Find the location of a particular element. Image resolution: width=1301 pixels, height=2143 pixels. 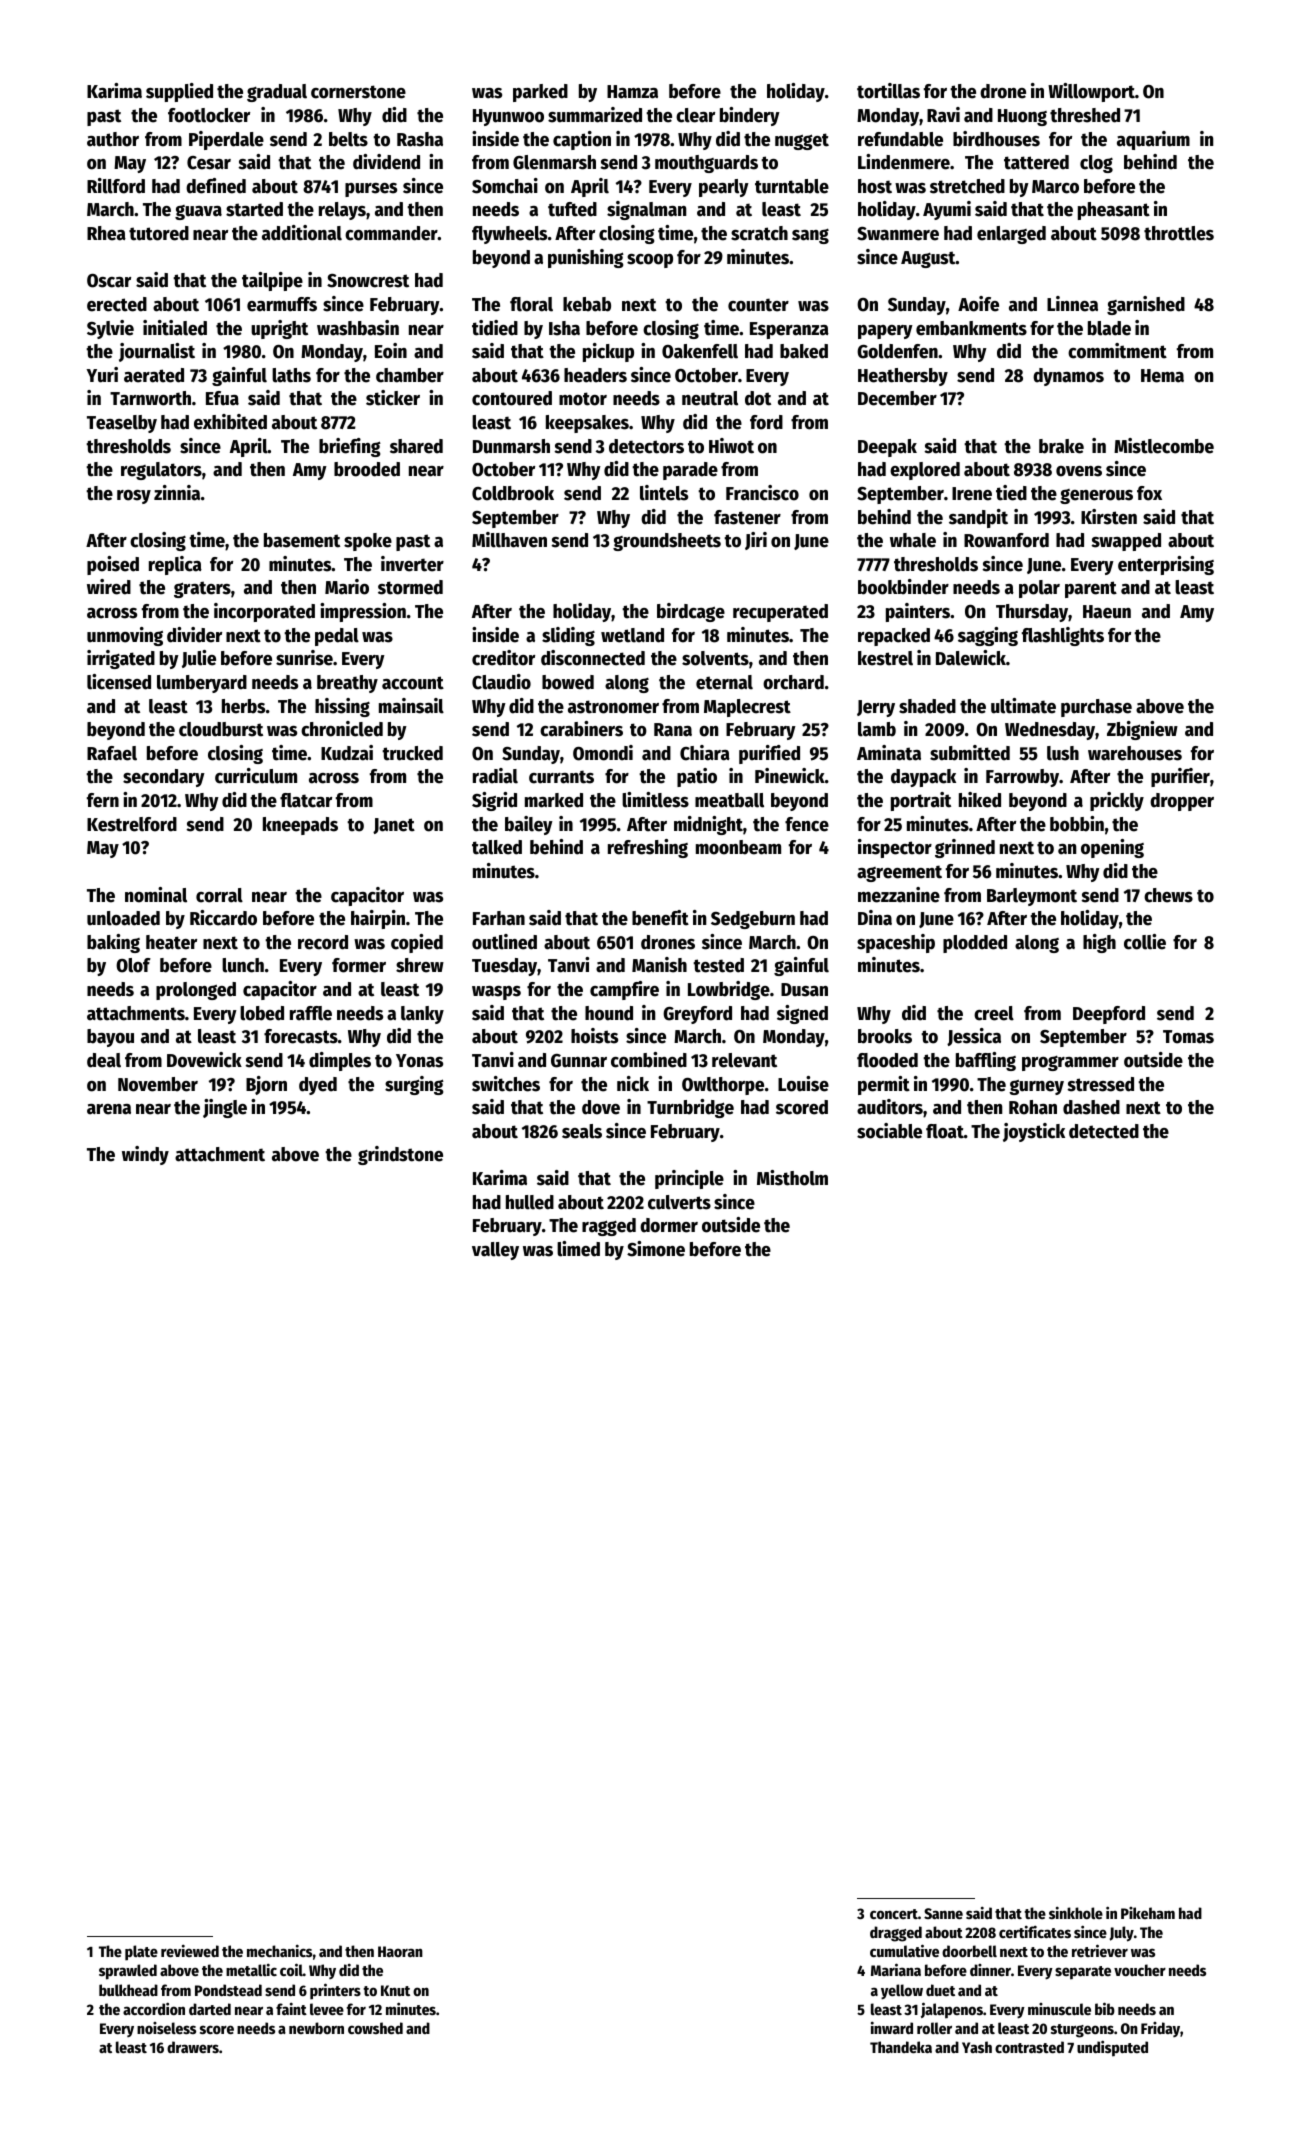

cowshed is located at coordinates (375, 2028).
